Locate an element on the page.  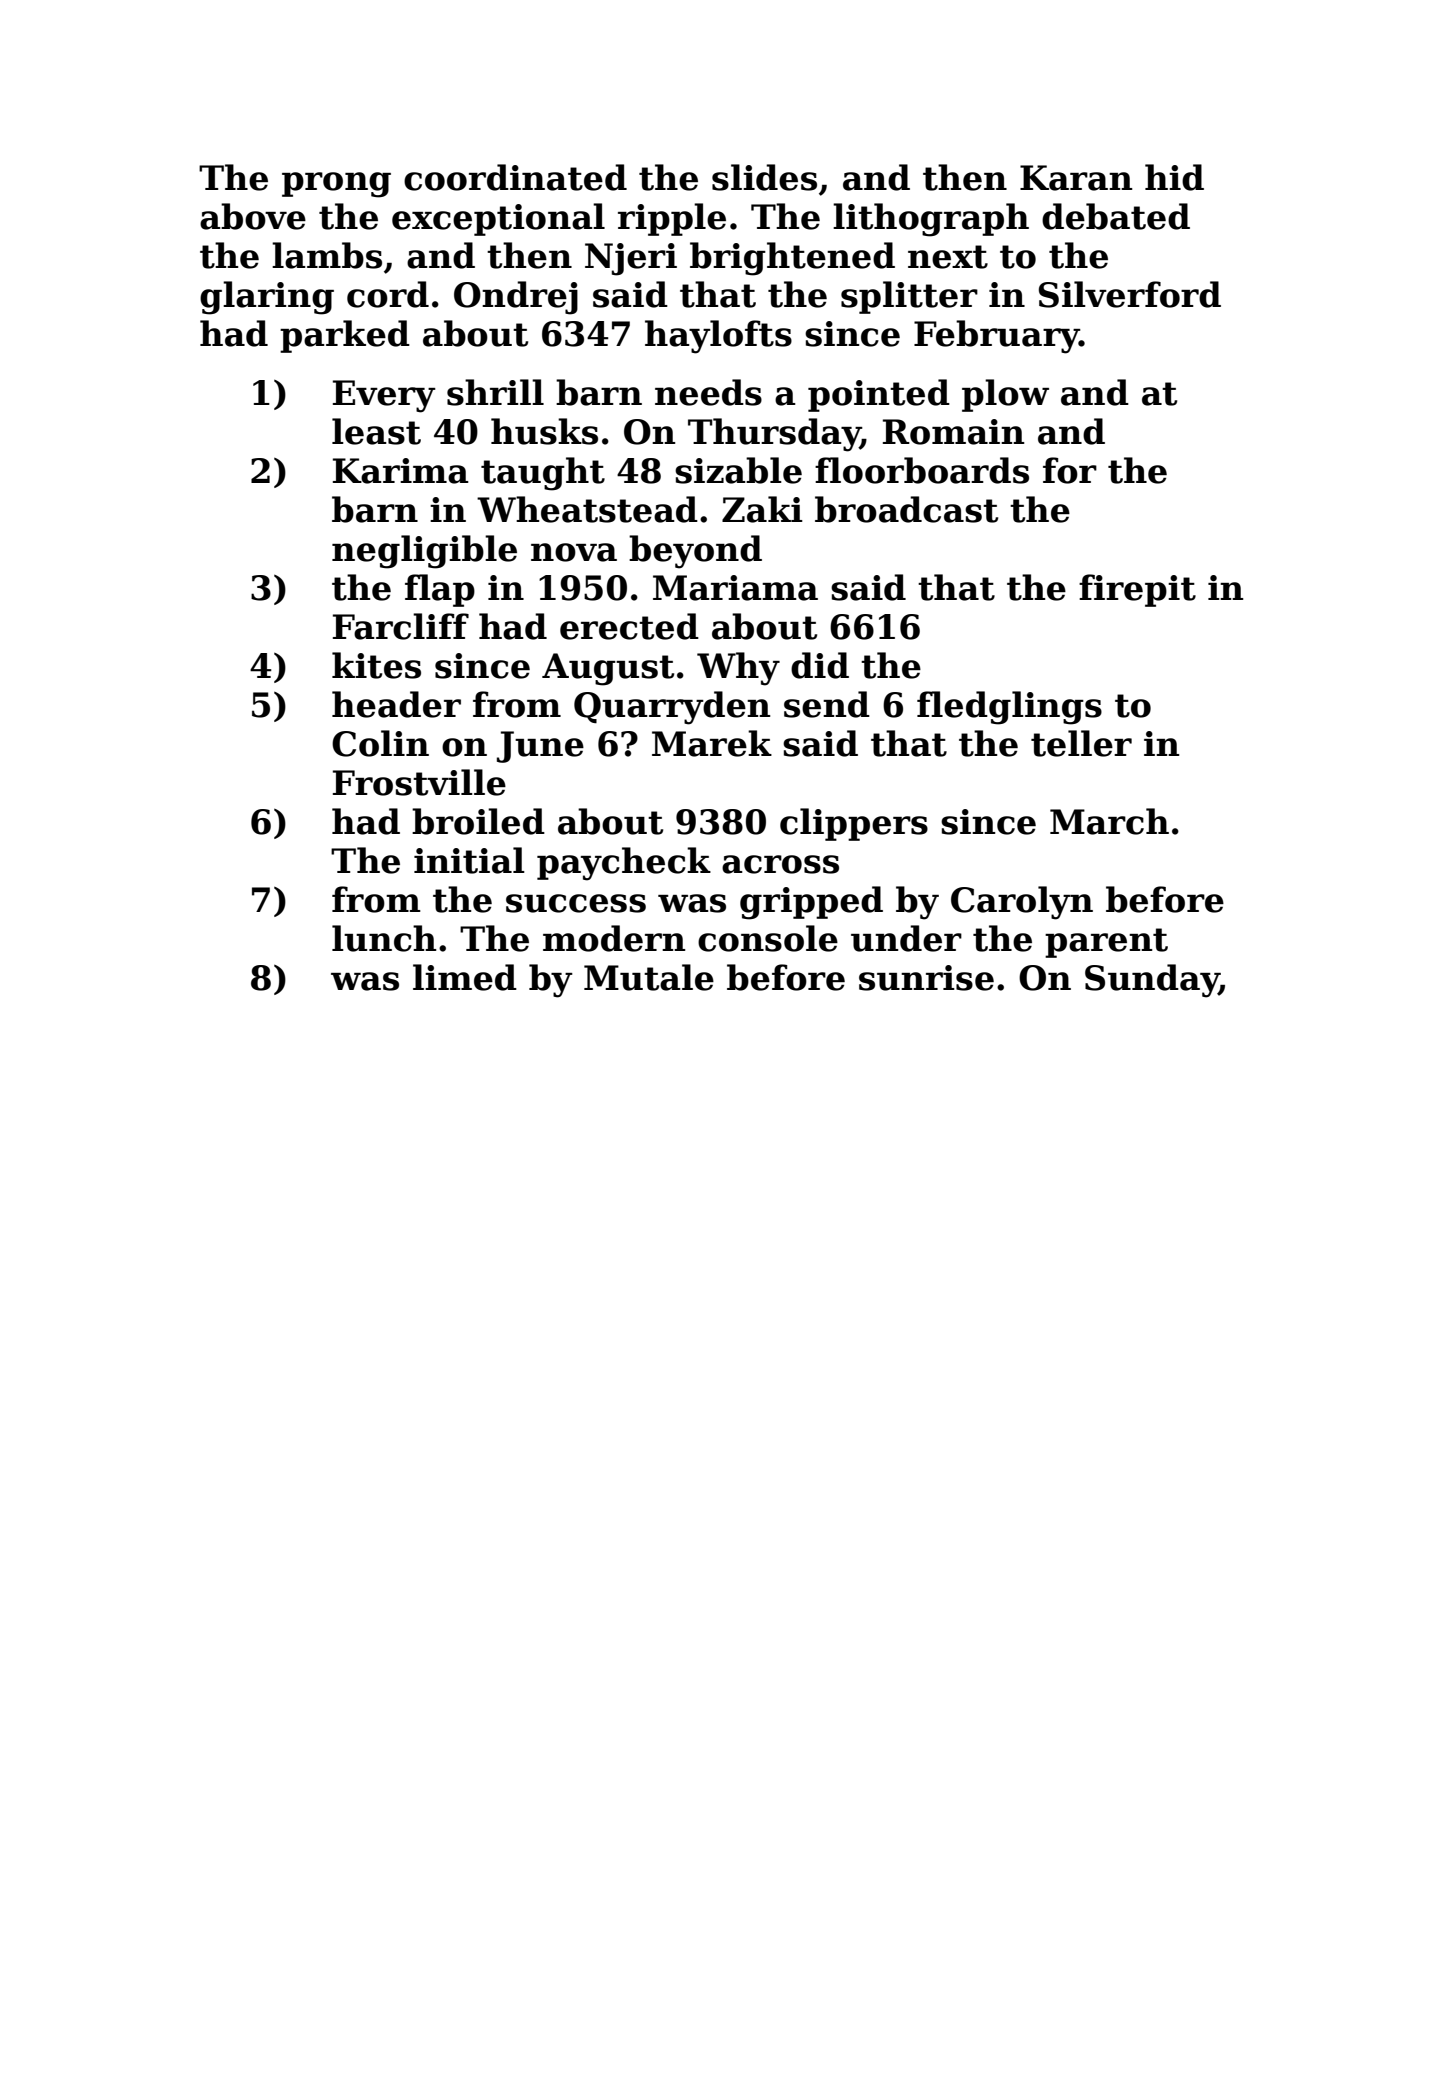
sunrise is located at coordinates (926, 978).
